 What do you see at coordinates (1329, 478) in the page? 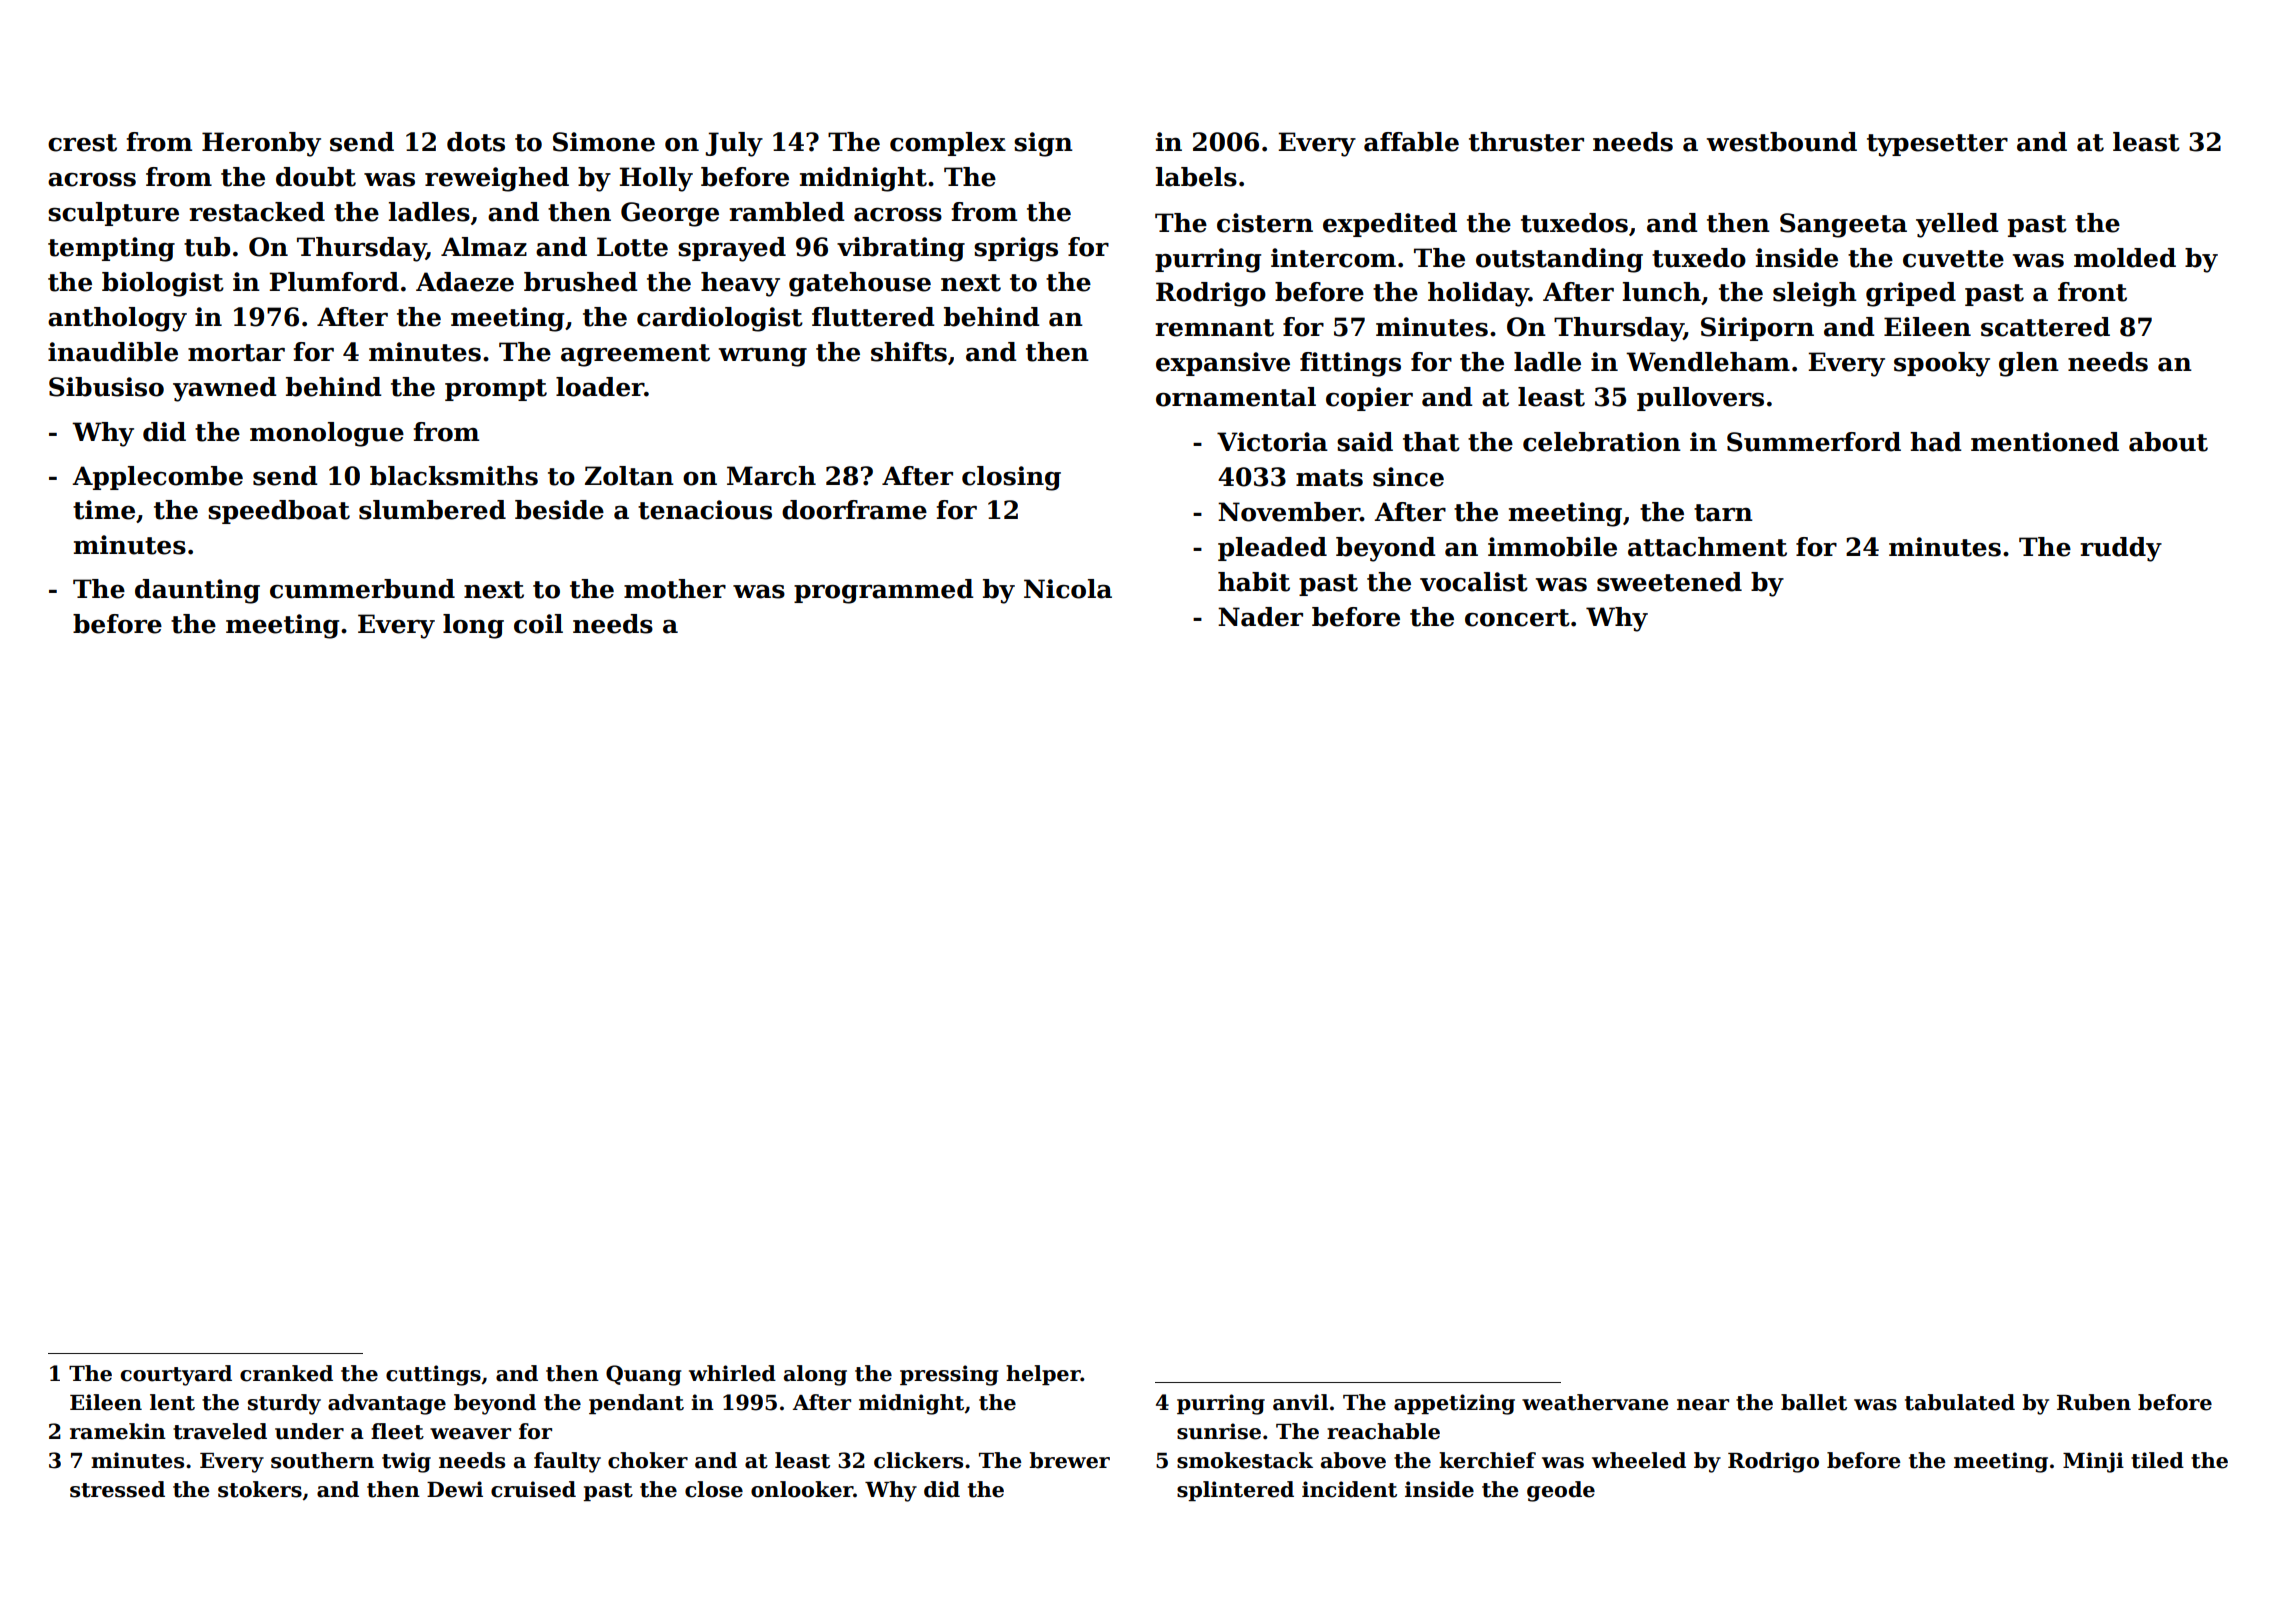
I see `mats` at bounding box center [1329, 478].
